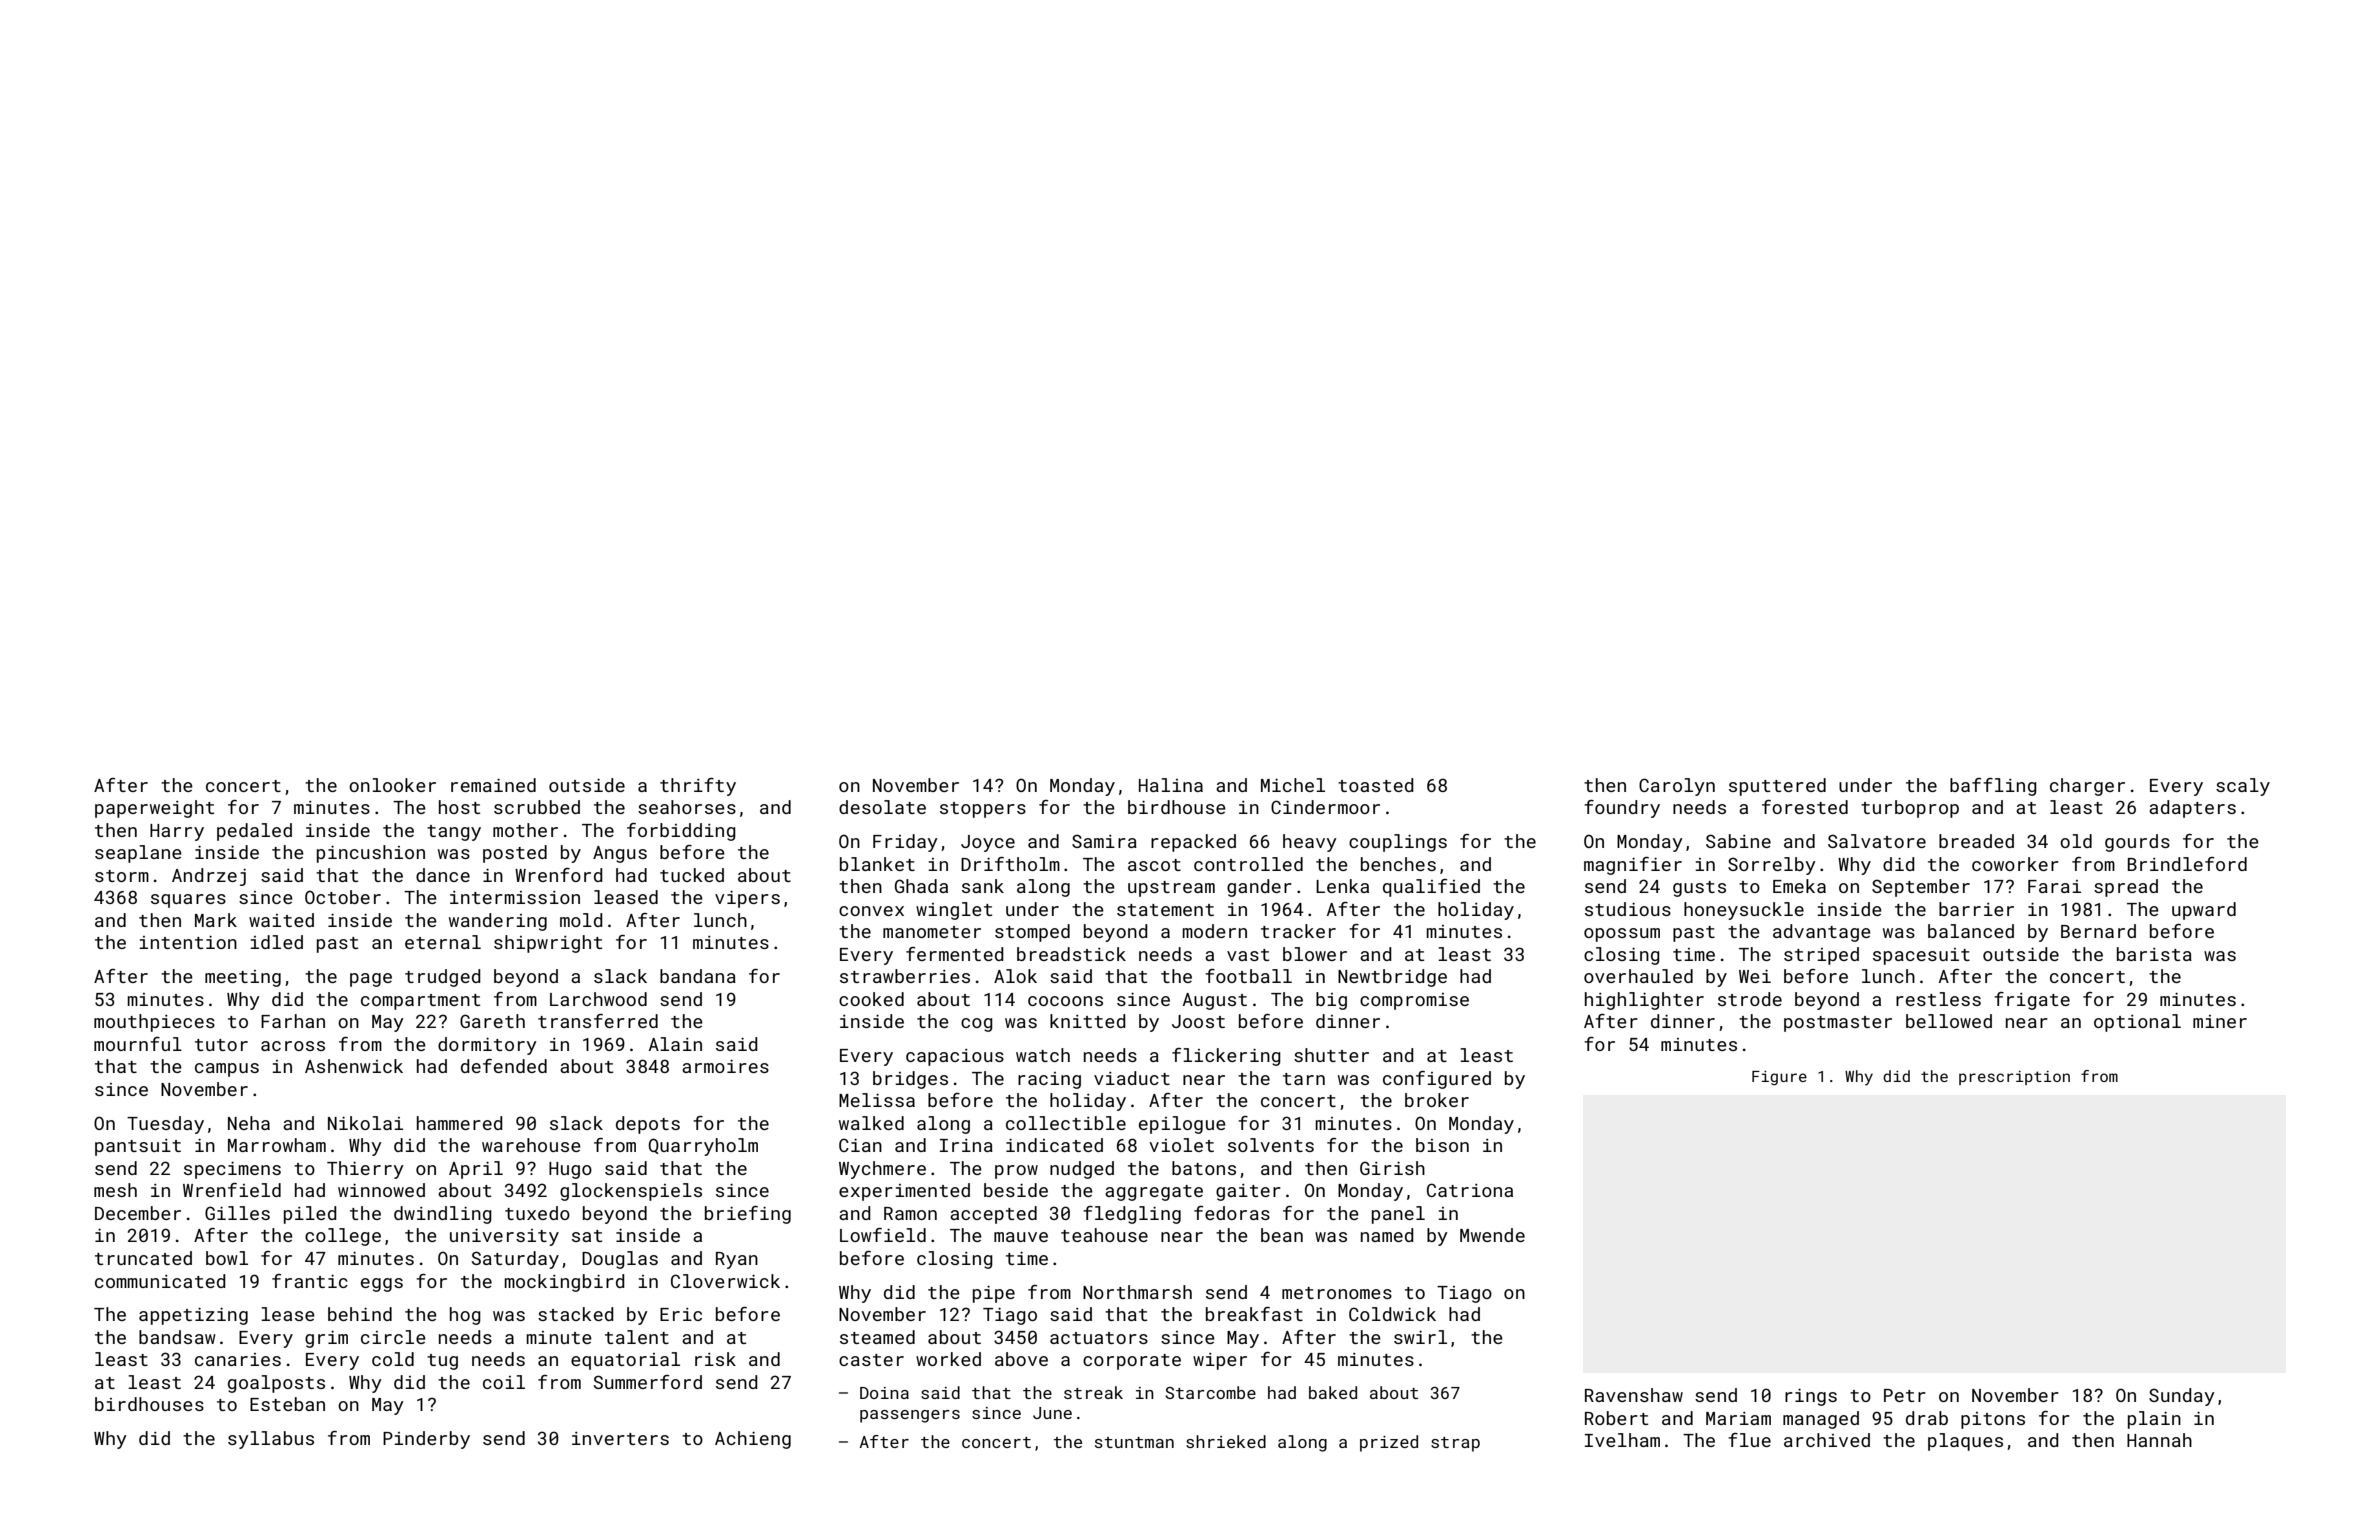 The image size is (2380, 1540). What do you see at coordinates (1248, 976) in the screenshot?
I see `football` at bounding box center [1248, 976].
